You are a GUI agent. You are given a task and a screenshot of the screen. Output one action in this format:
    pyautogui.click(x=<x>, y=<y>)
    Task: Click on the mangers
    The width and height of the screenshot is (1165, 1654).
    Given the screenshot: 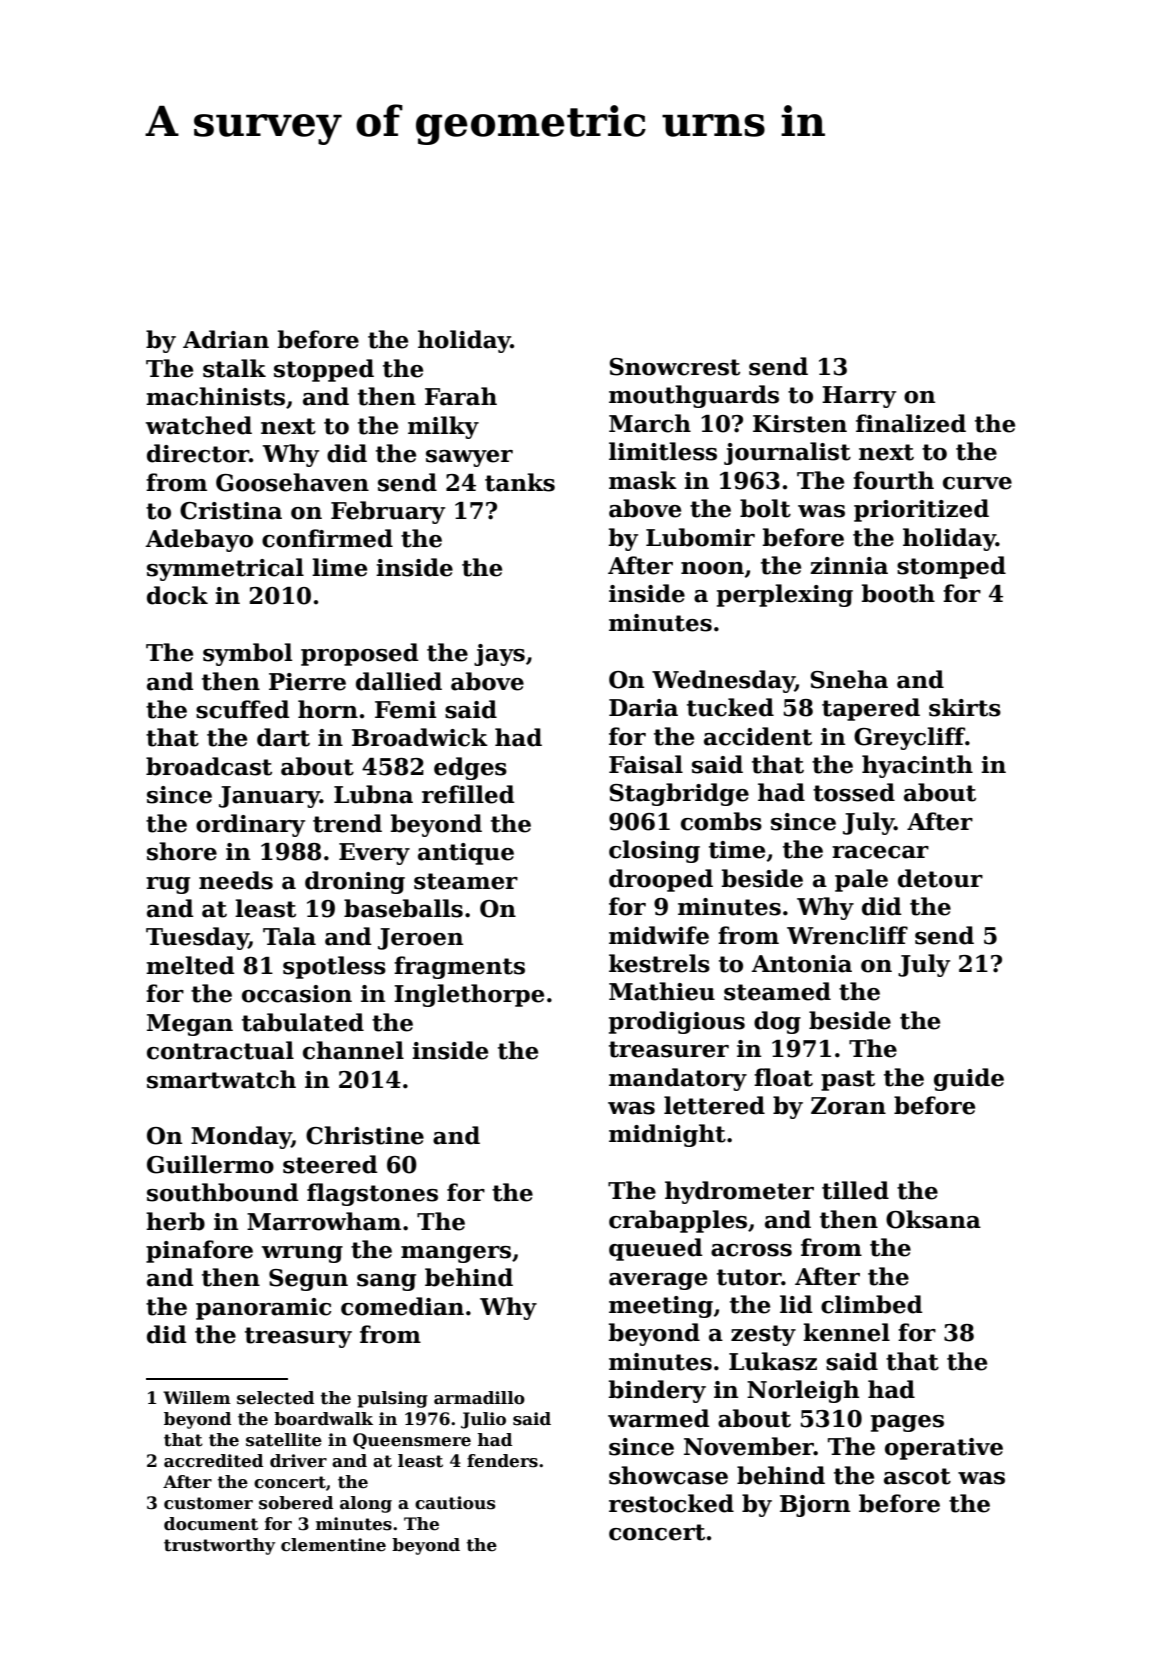 What is the action you would take?
    pyautogui.click(x=456, y=1254)
